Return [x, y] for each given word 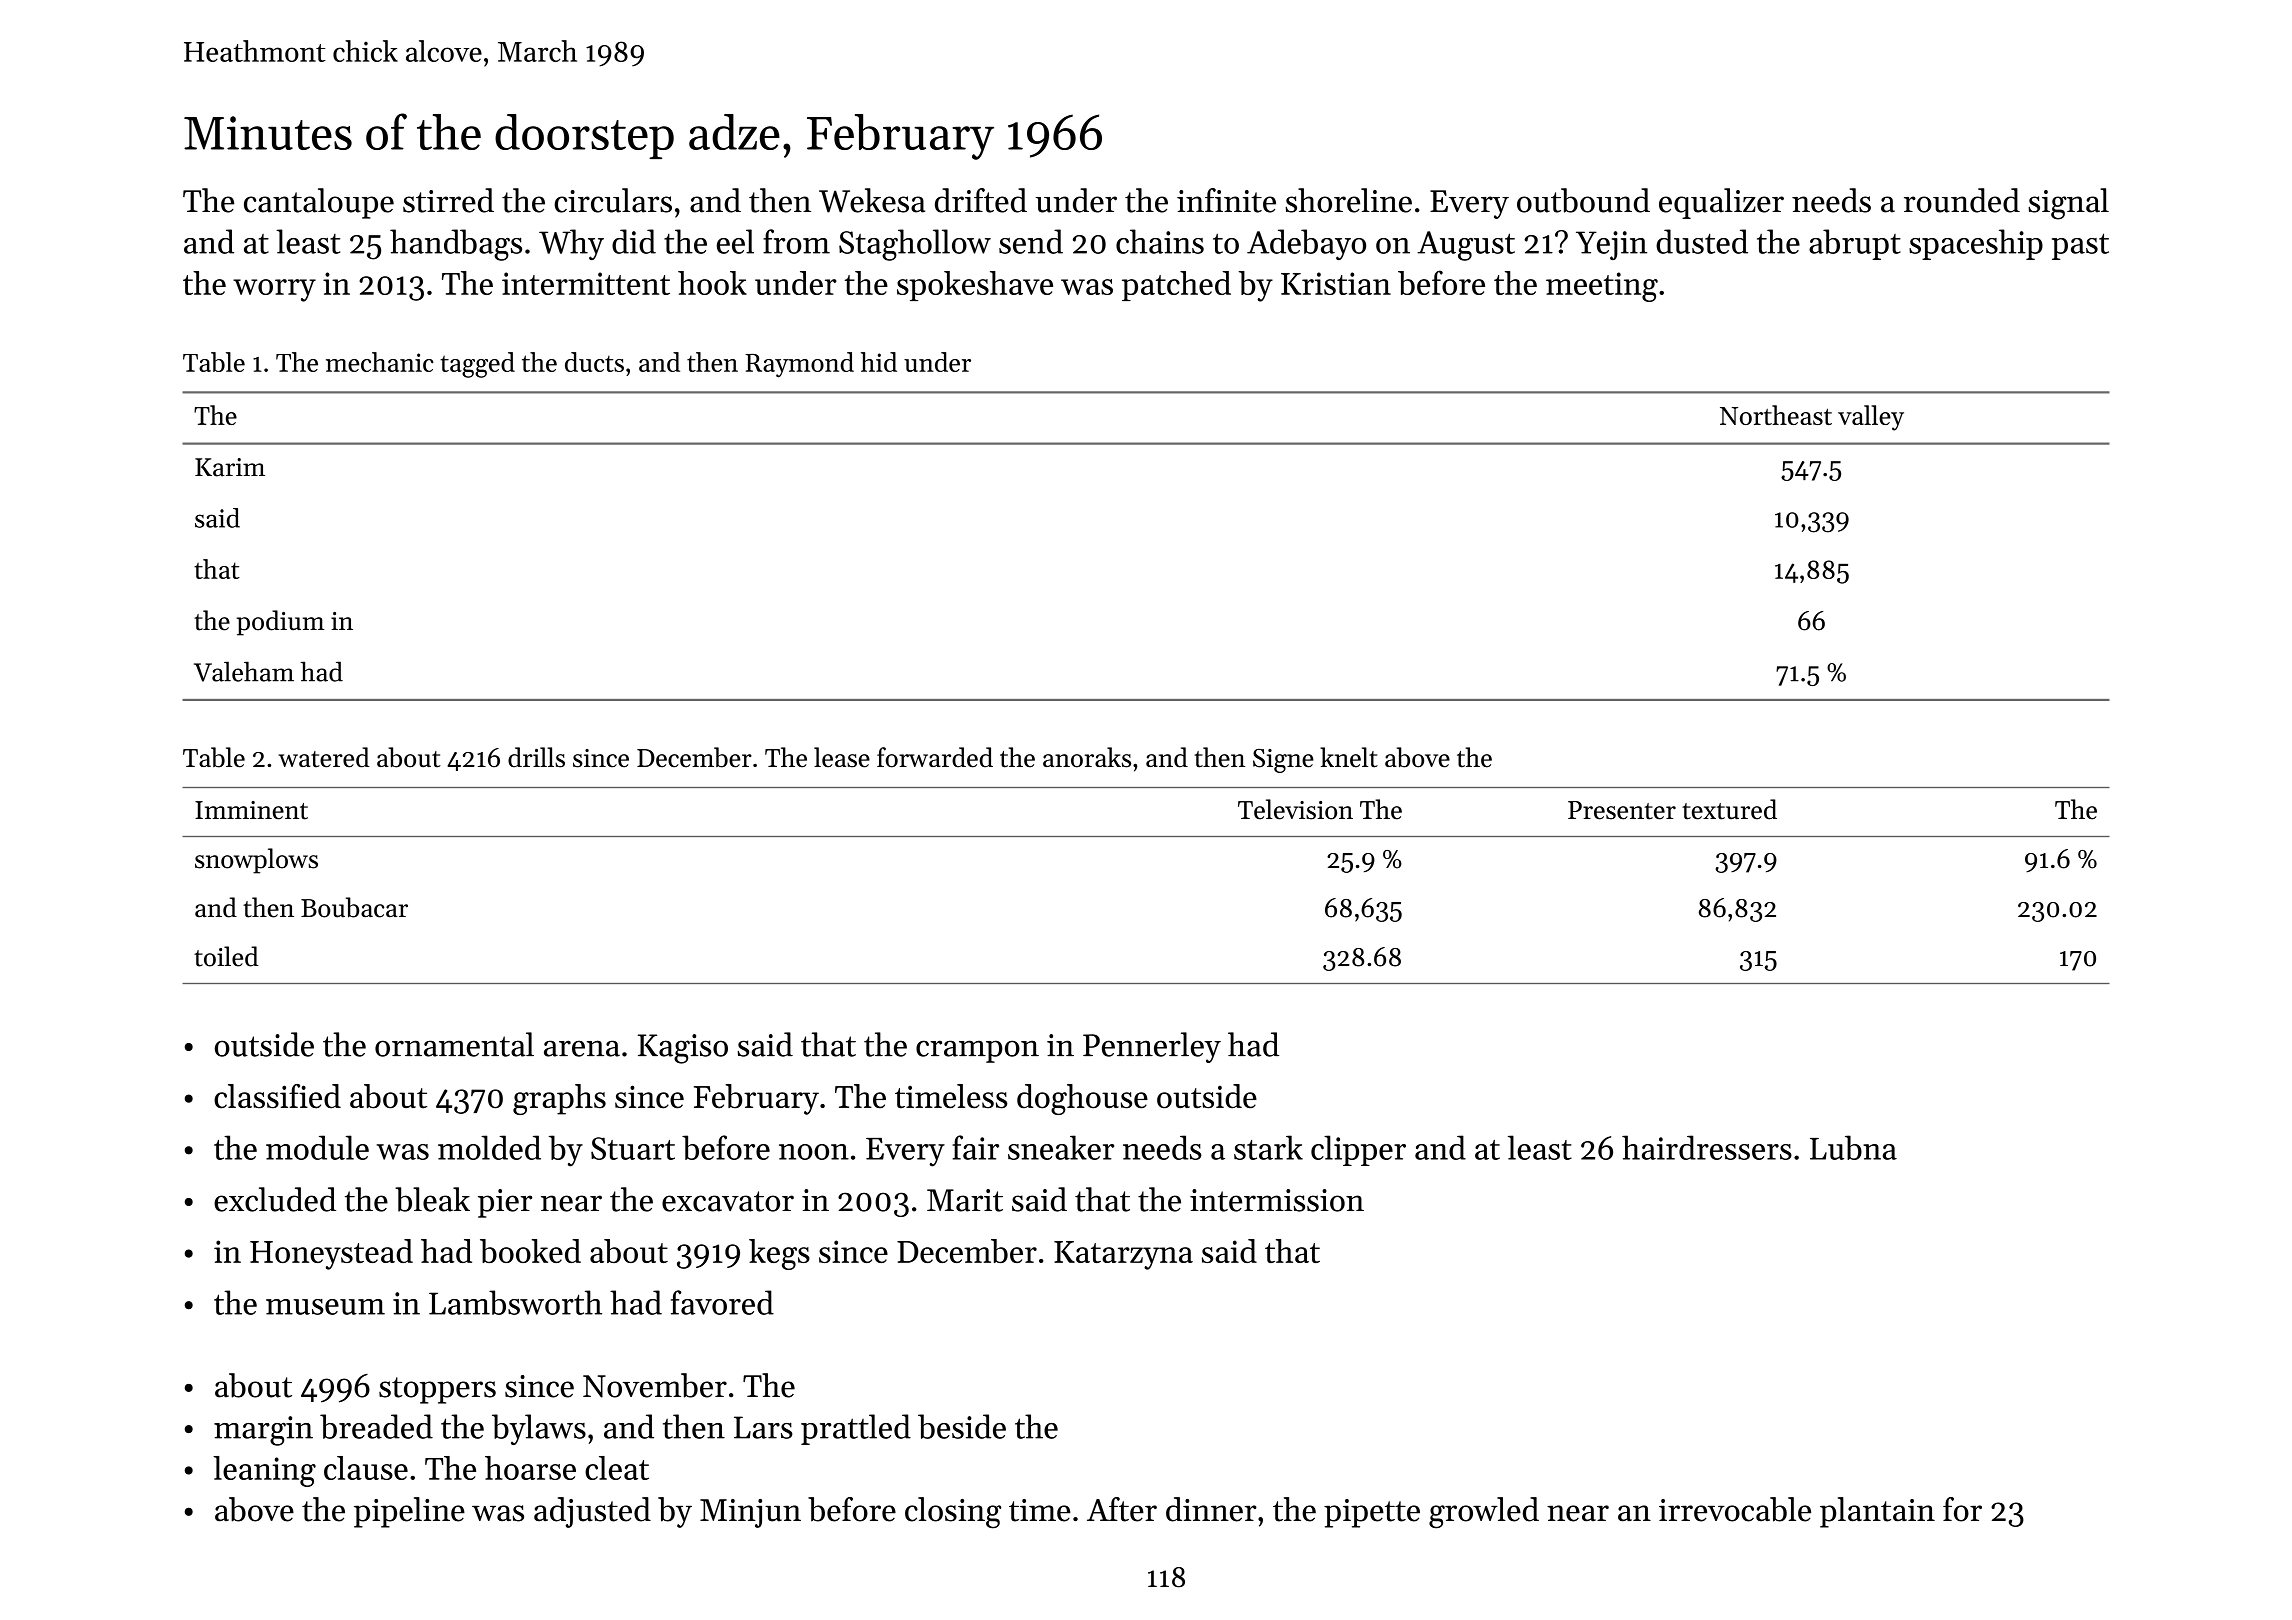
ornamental [454, 1044]
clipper [1358, 1150]
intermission [1277, 1200]
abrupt [1855, 244]
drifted [981, 200]
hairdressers [1707, 1147]
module [317, 1147]
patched [1176, 286]
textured [1729, 809]
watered [324, 757]
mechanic [379, 362]
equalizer [1721, 203]
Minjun [750, 1513]
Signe [1283, 761]
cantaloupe [319, 203]
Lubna [1853, 1147]
